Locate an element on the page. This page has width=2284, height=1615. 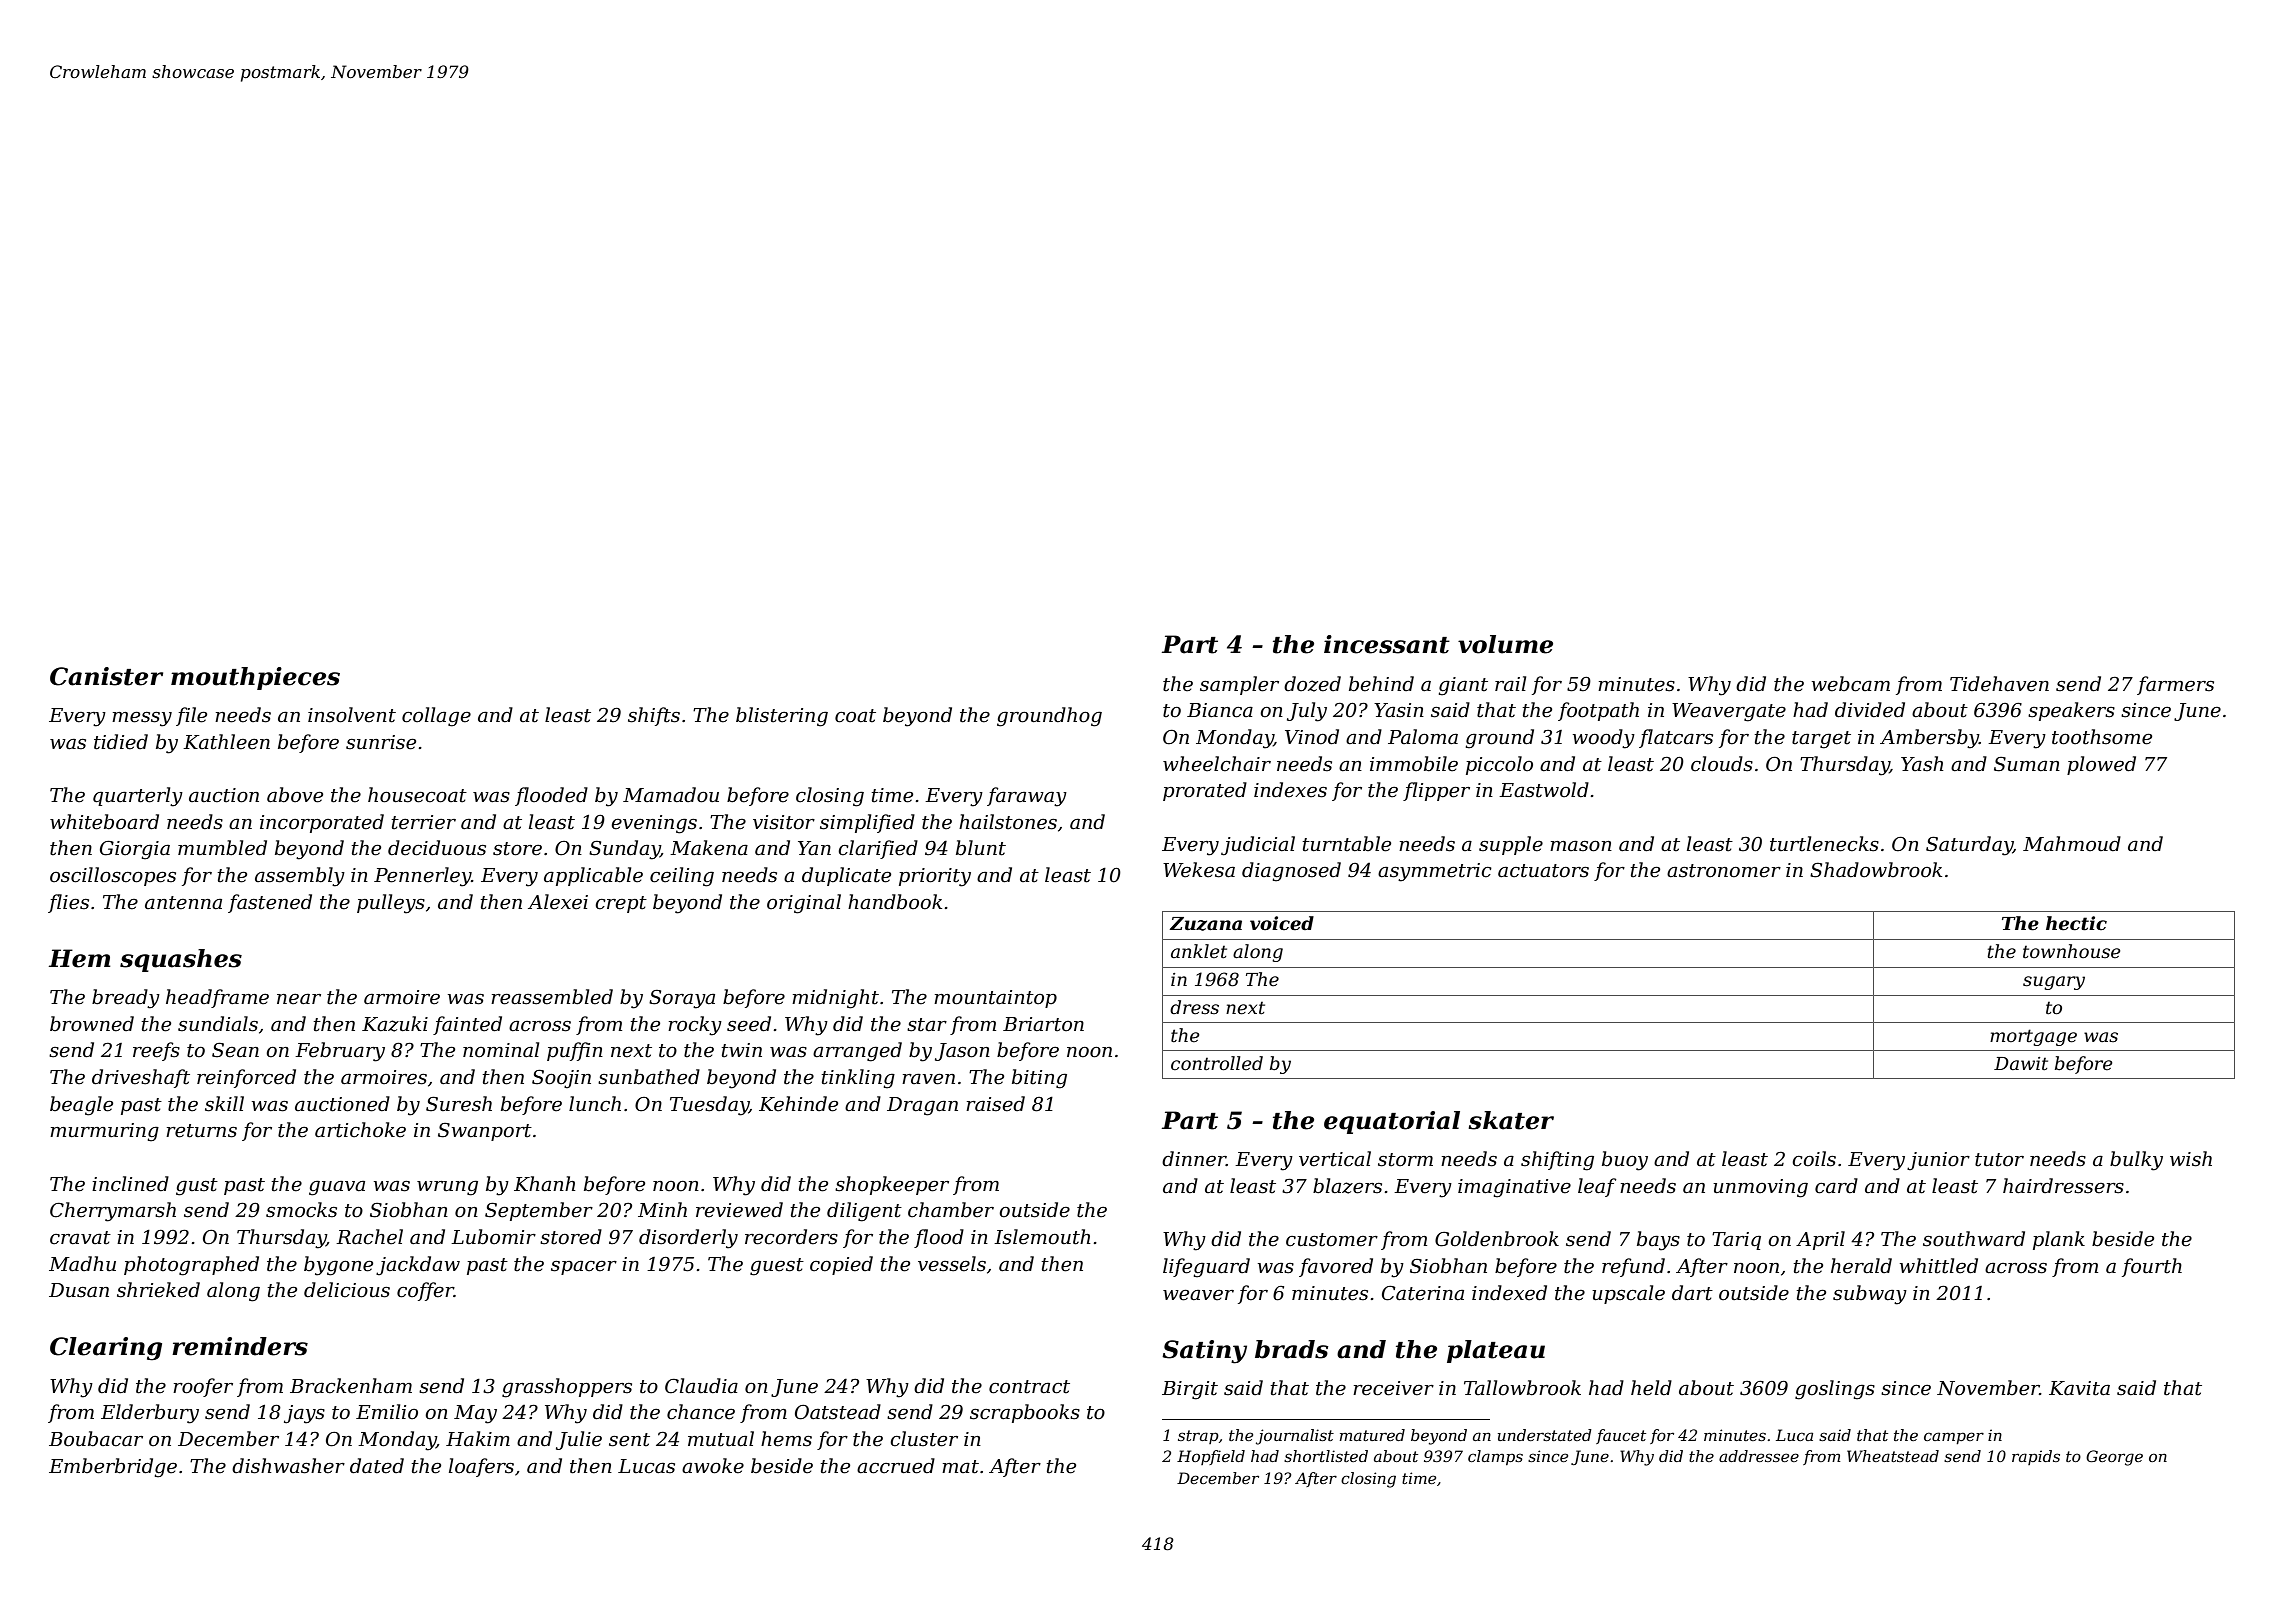
wheelchair is located at coordinates (1217, 764).
